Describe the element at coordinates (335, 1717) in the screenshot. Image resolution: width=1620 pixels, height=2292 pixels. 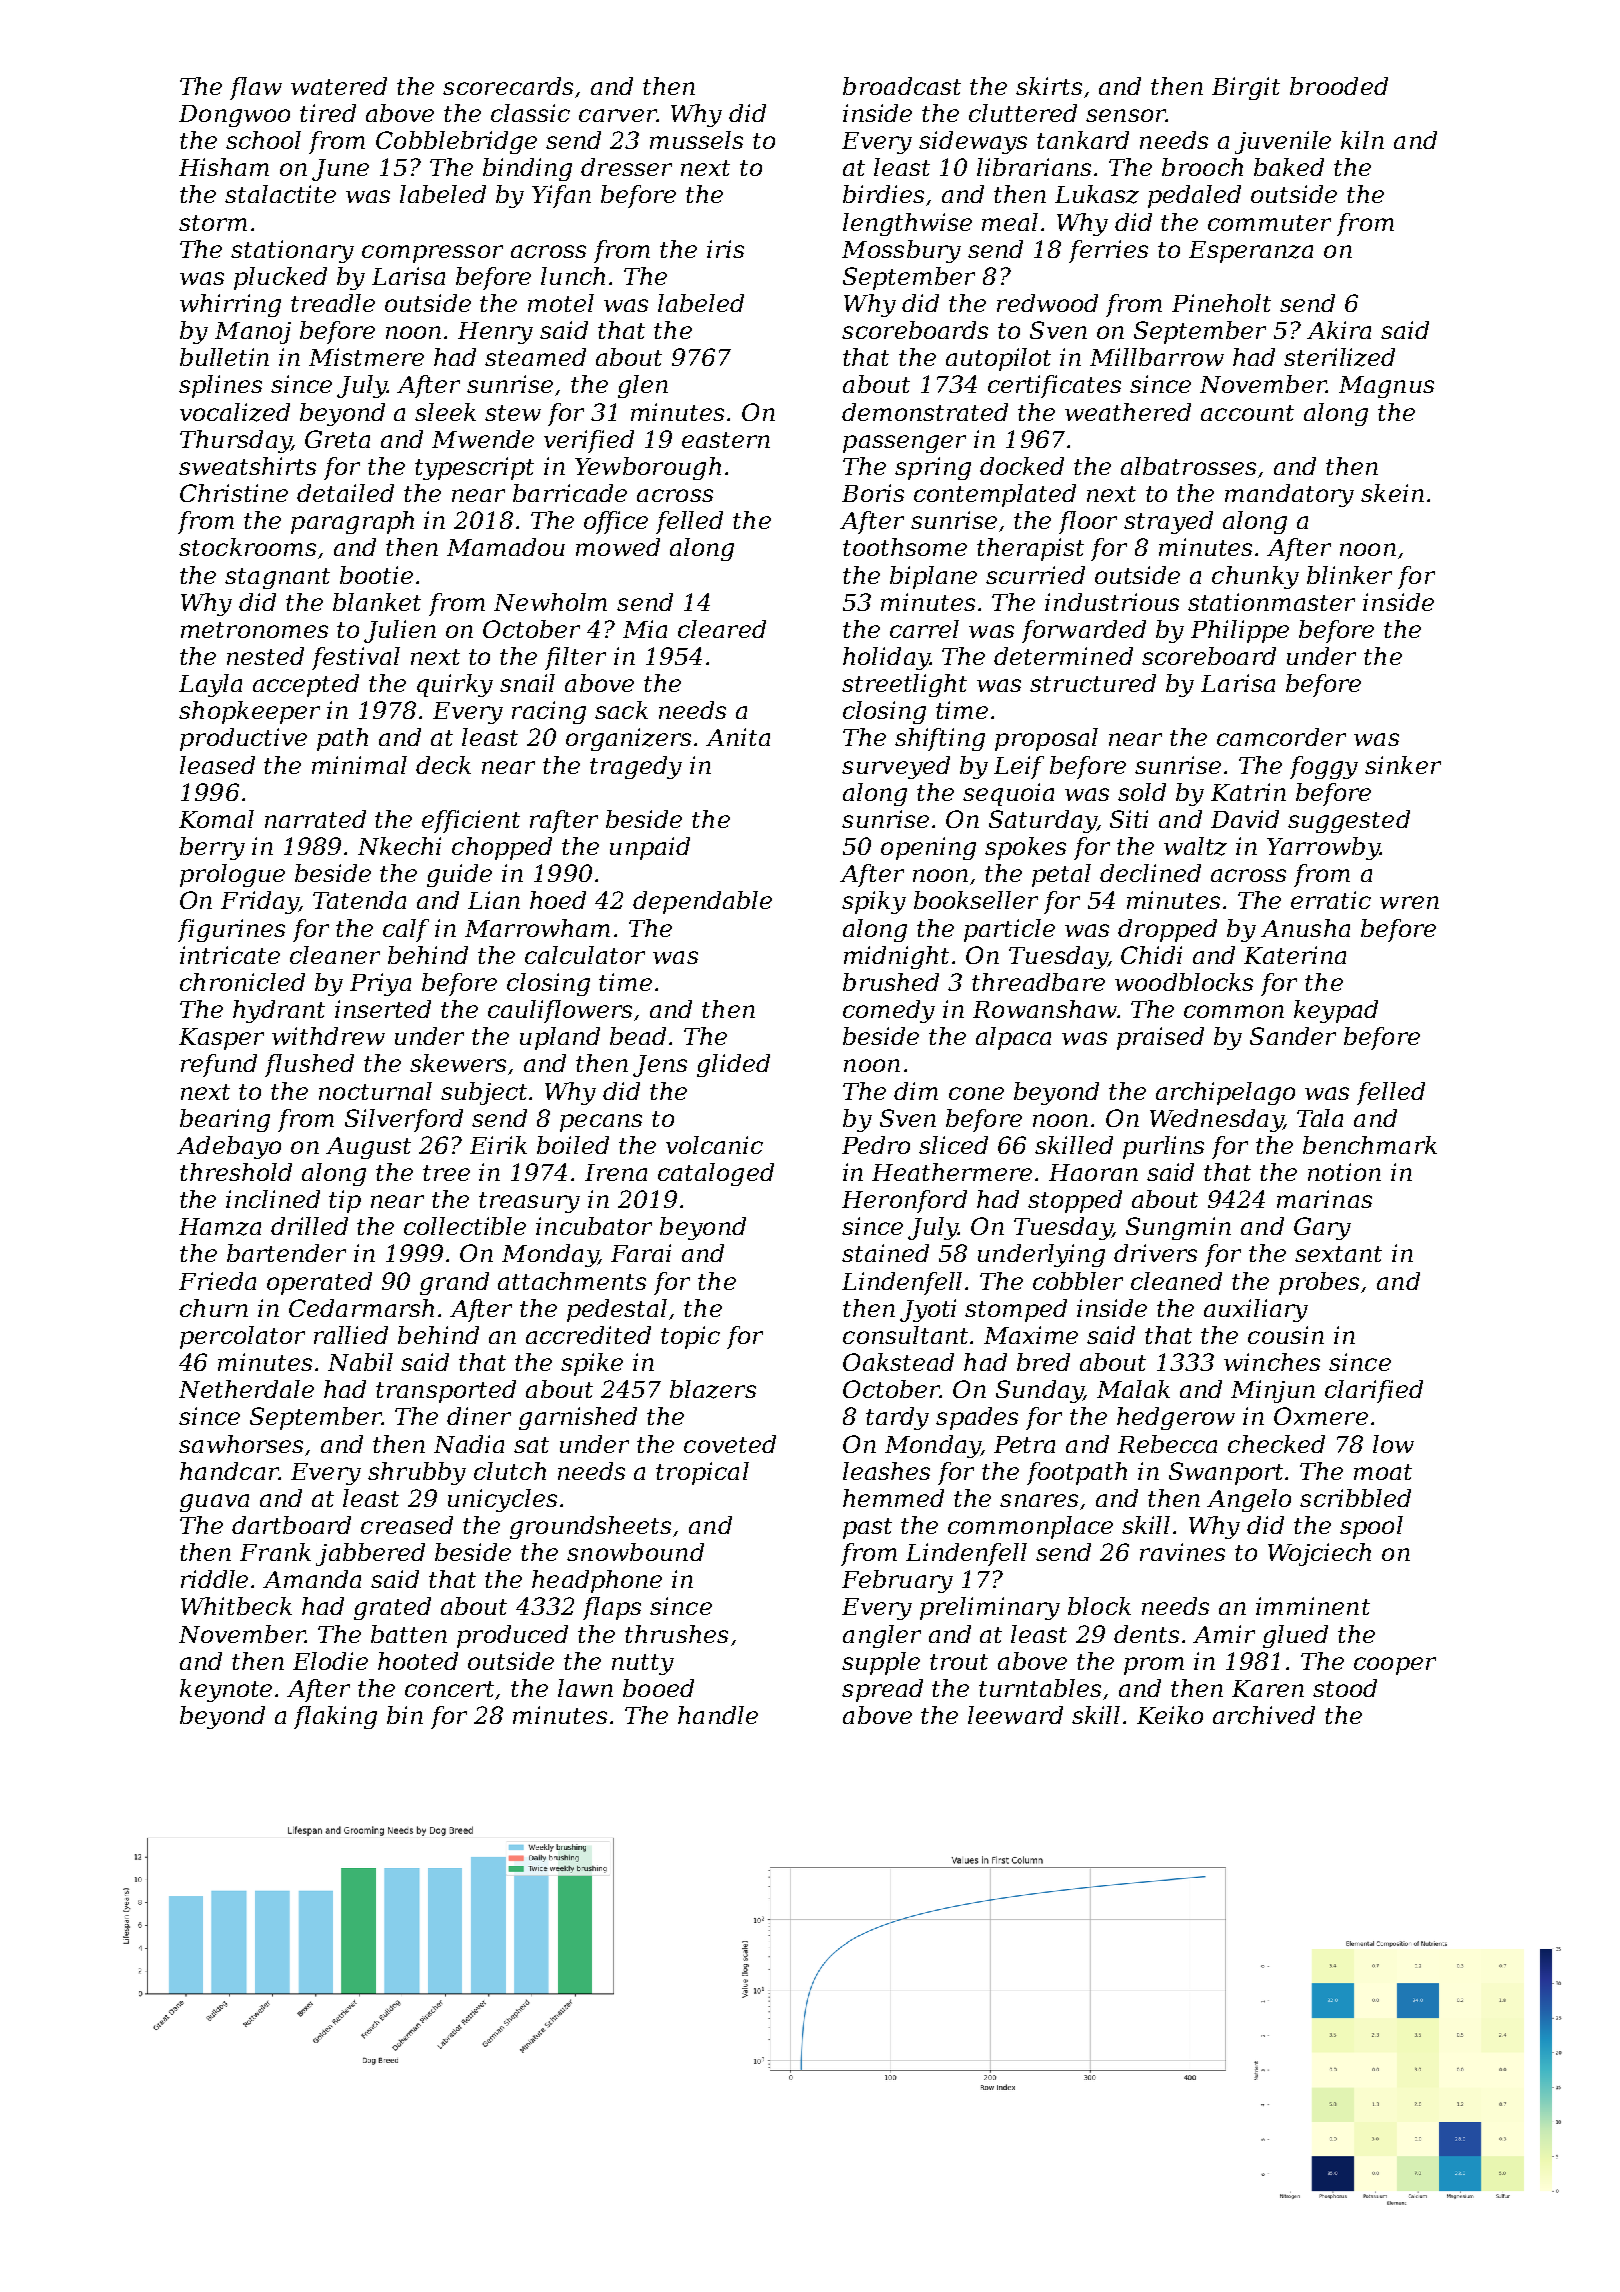
I see `flaking` at that location.
